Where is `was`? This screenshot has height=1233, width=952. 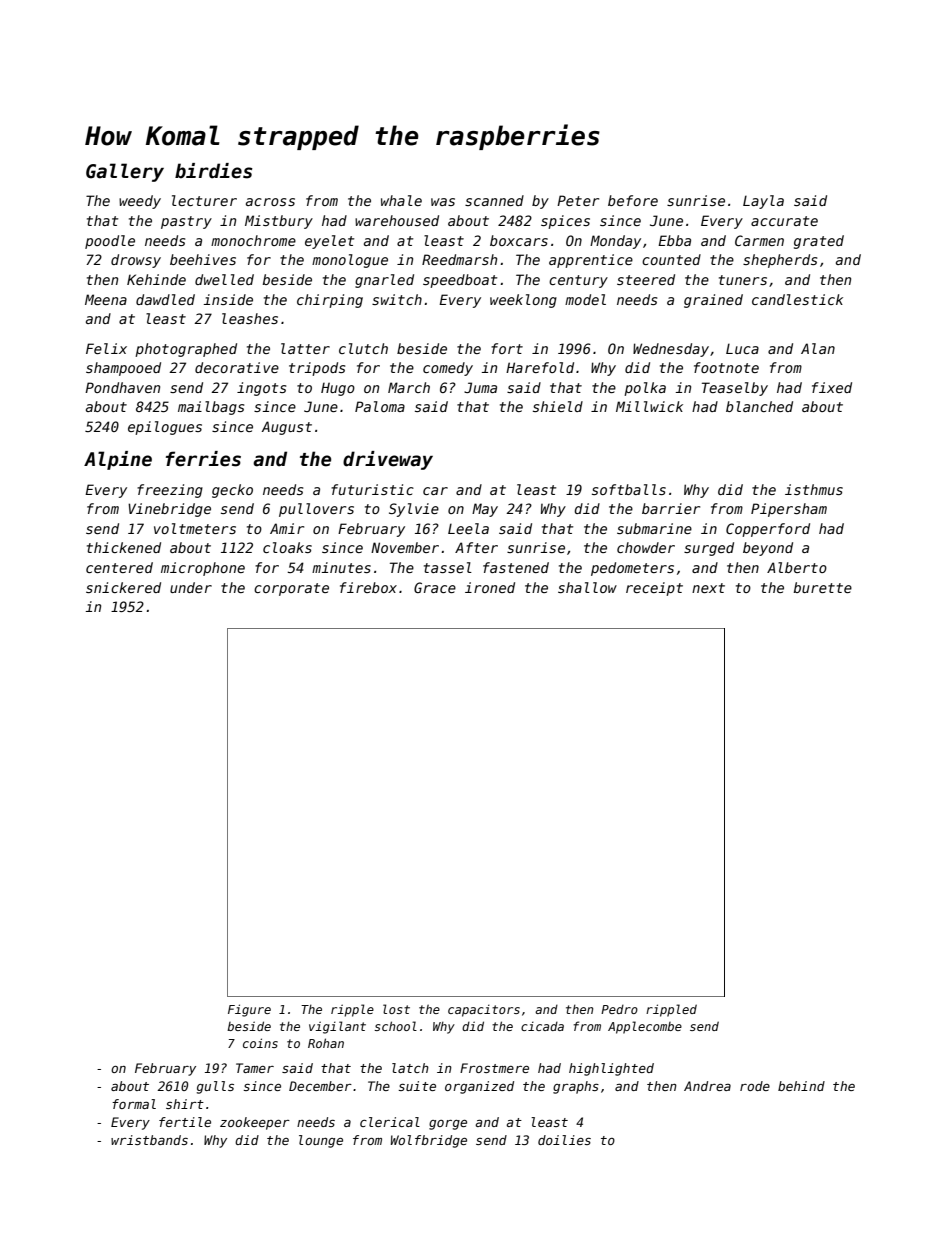 was is located at coordinates (443, 202).
